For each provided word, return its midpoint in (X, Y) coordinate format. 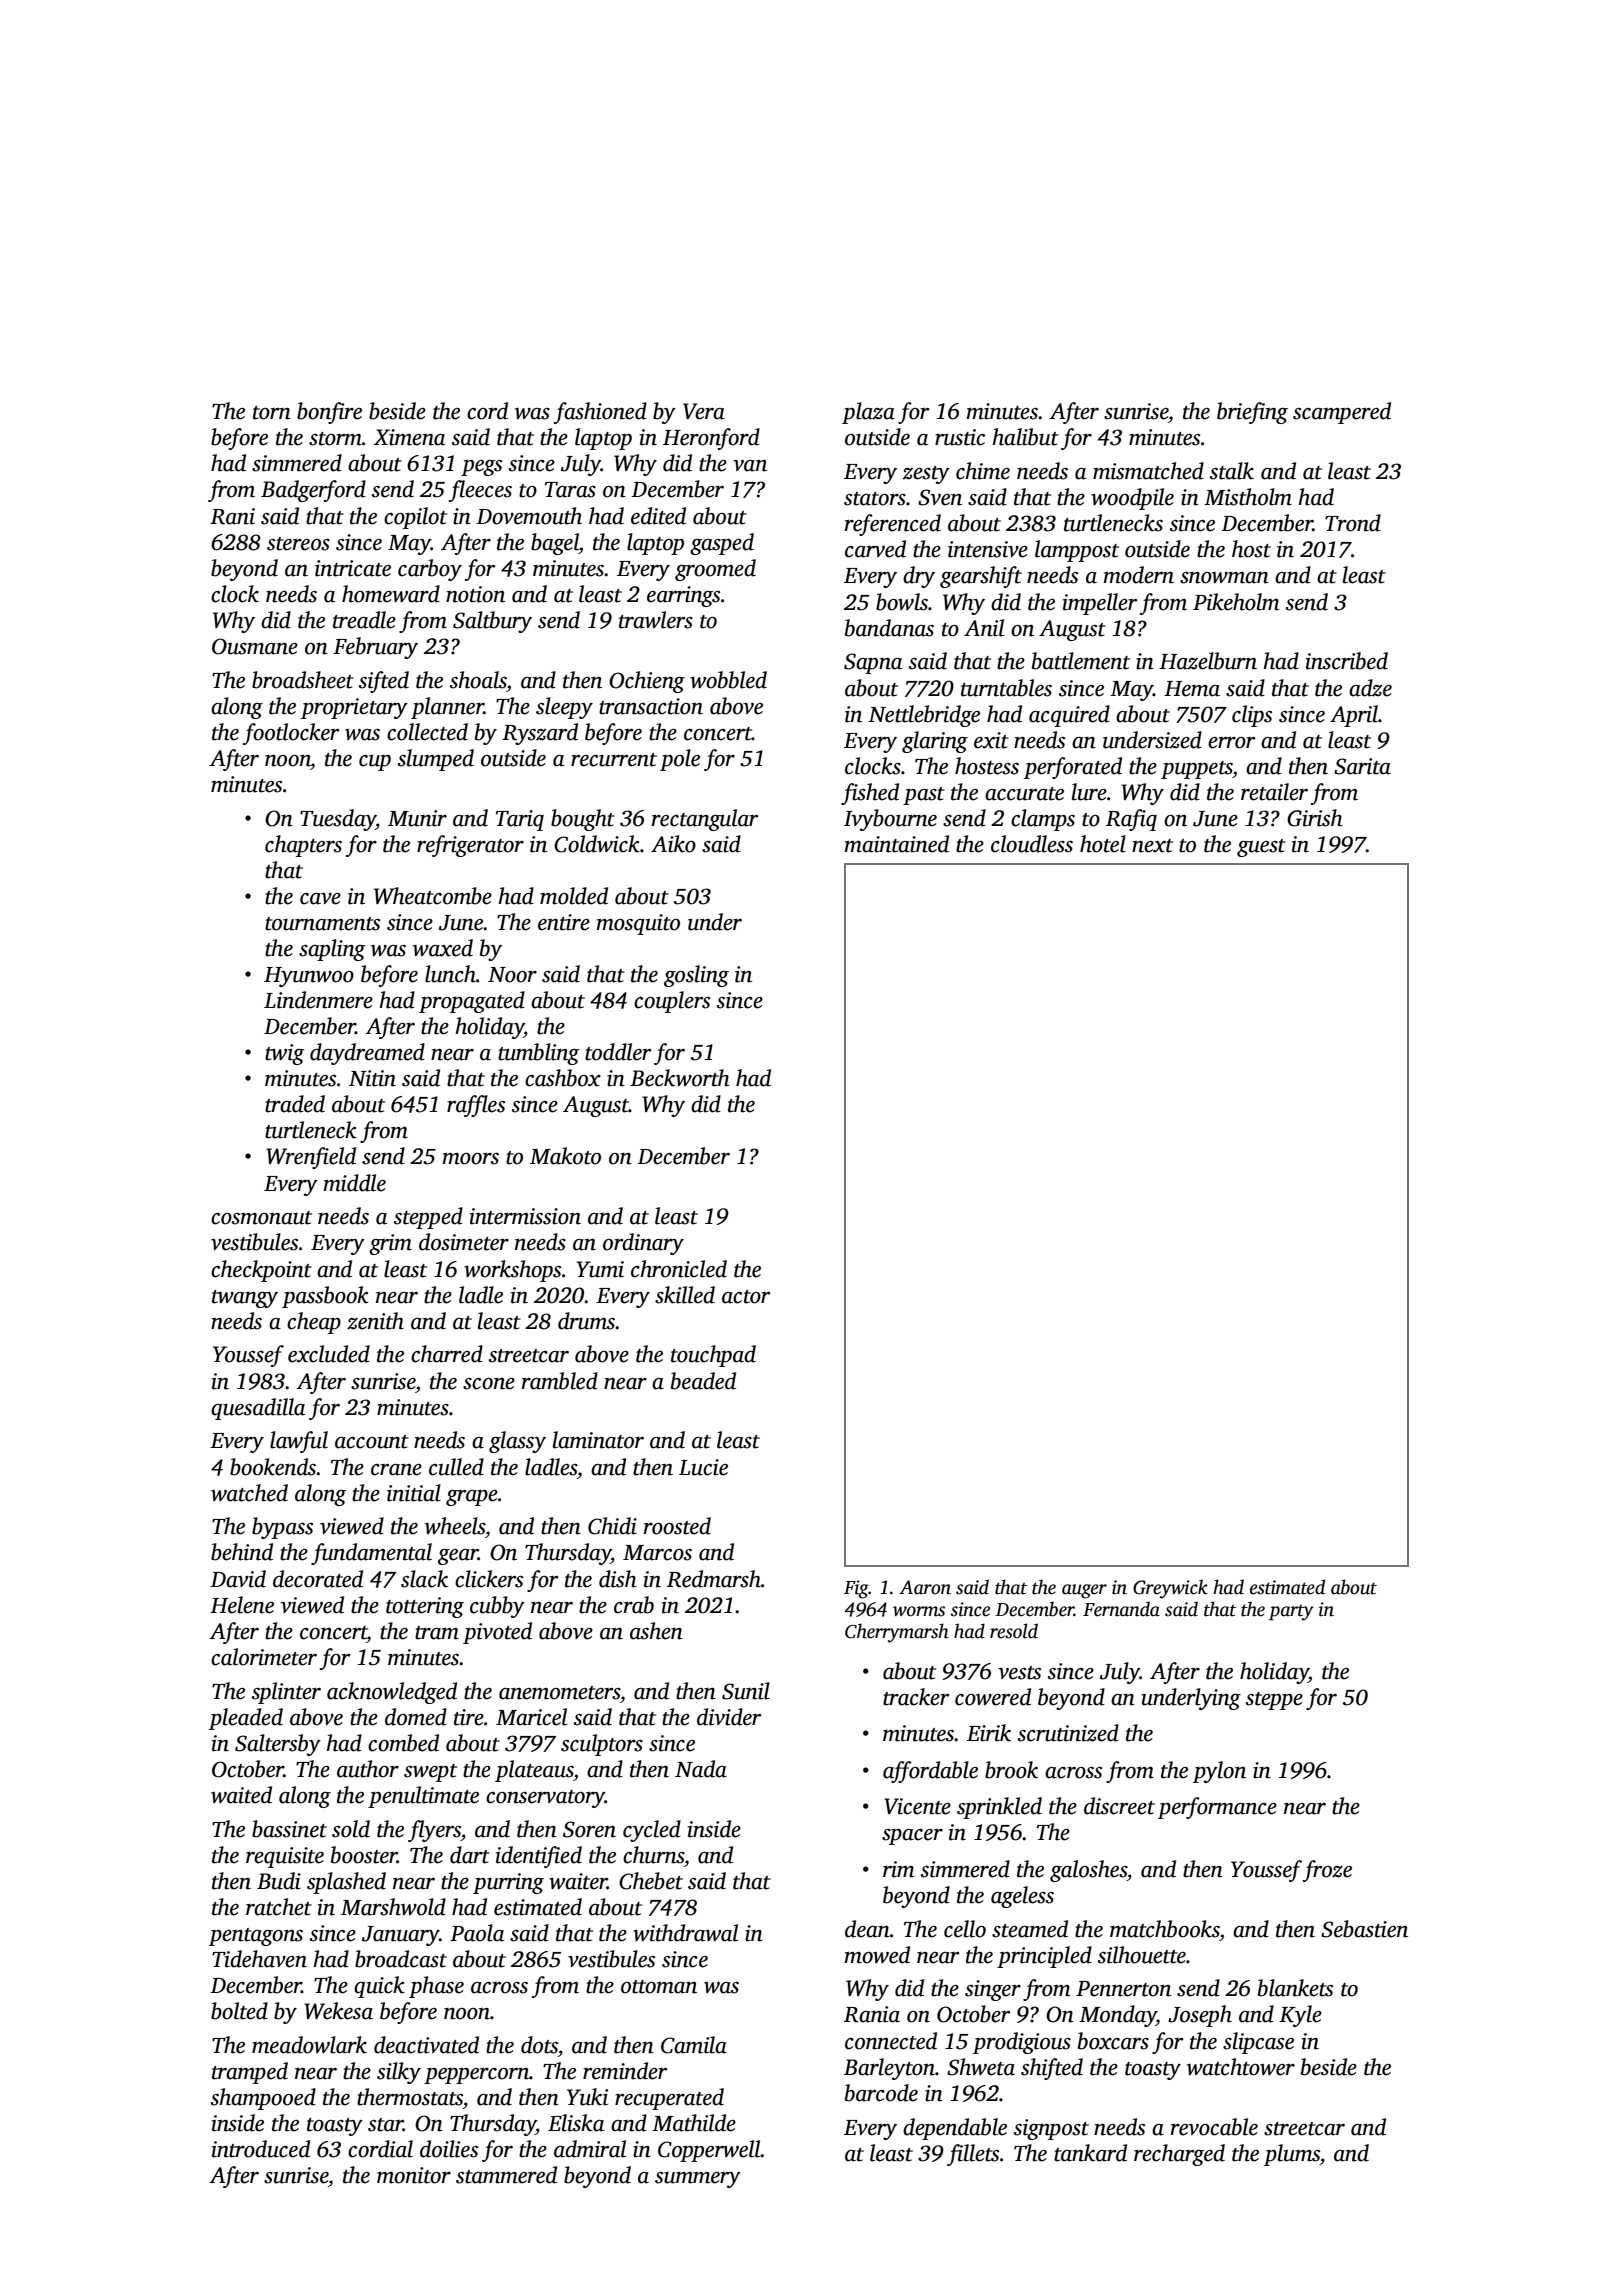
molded (574, 896)
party (1291, 1612)
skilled (685, 1295)
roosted (677, 1526)
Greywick (1170, 1589)
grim (390, 1244)
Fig (856, 1589)
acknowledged (392, 1693)
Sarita (1362, 766)
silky (399, 2073)
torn (272, 413)
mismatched (1148, 471)
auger (1084, 1591)
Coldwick (597, 844)
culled (456, 1467)
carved (875, 549)
